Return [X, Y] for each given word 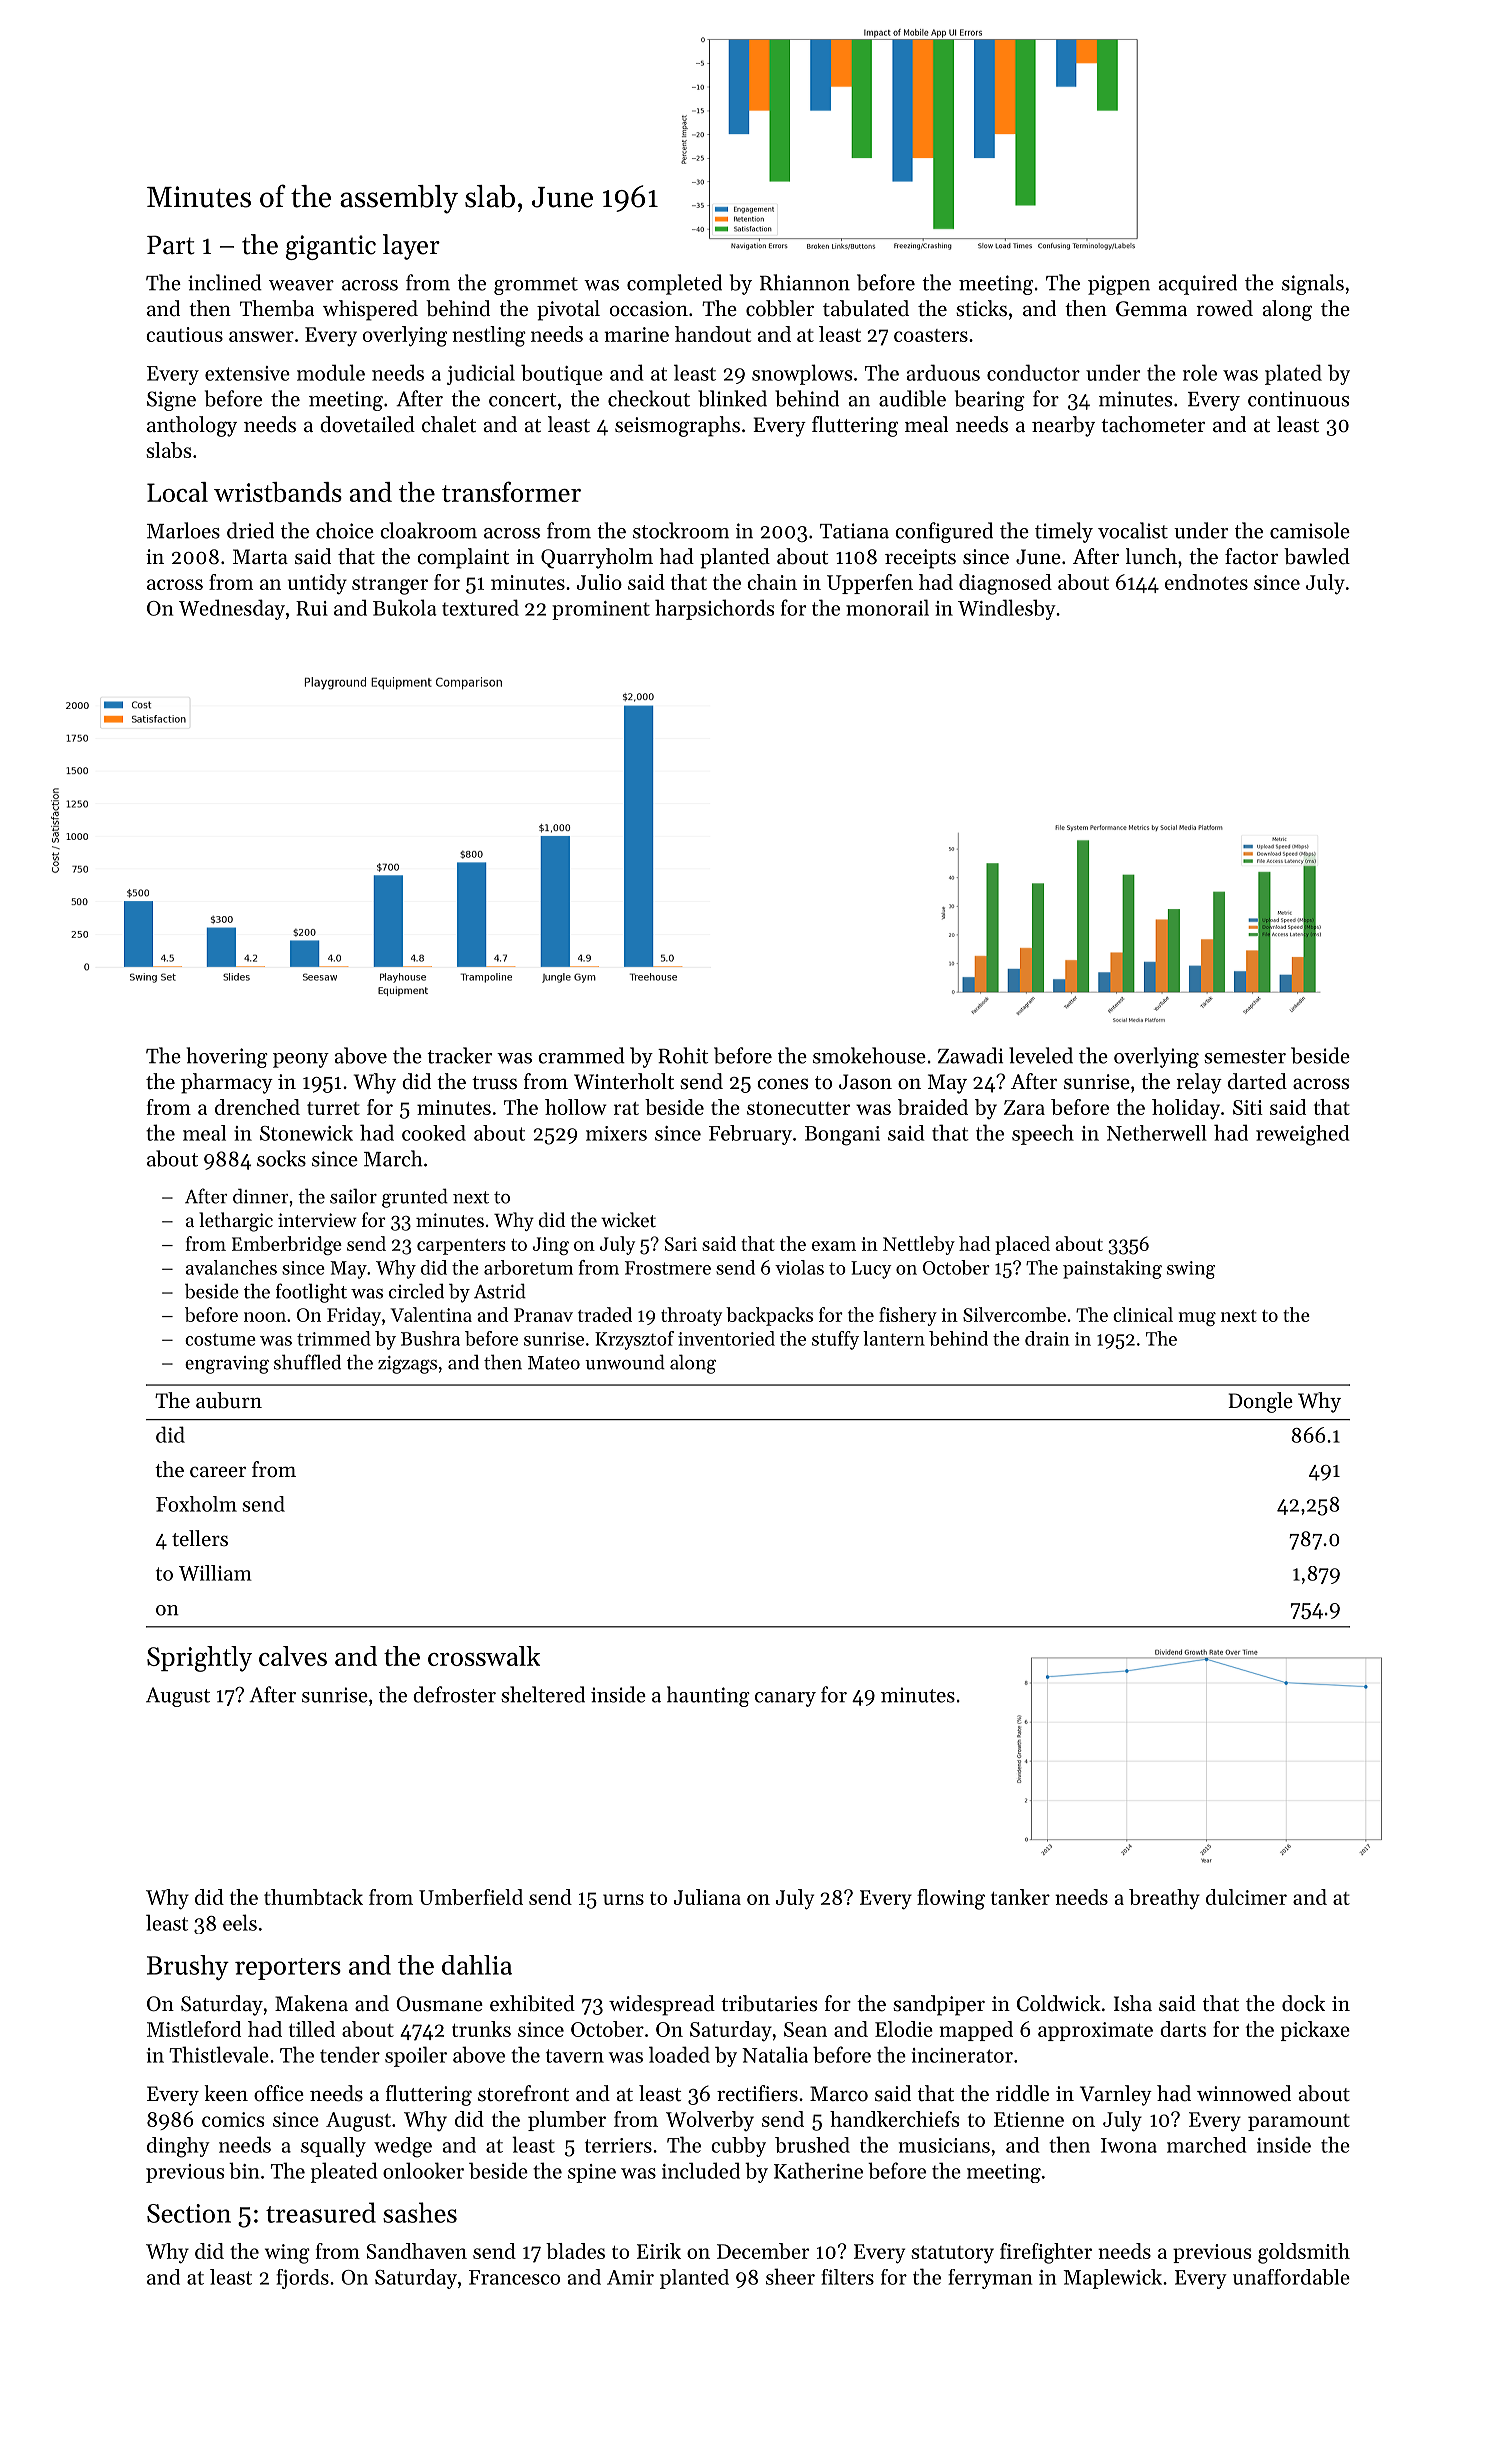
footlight [311, 1293]
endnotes [1206, 582]
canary [785, 1699]
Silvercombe [1014, 1314]
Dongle [1260, 1402]
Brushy [188, 1967]
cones [782, 1084]
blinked [732, 398]
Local [177, 492]
